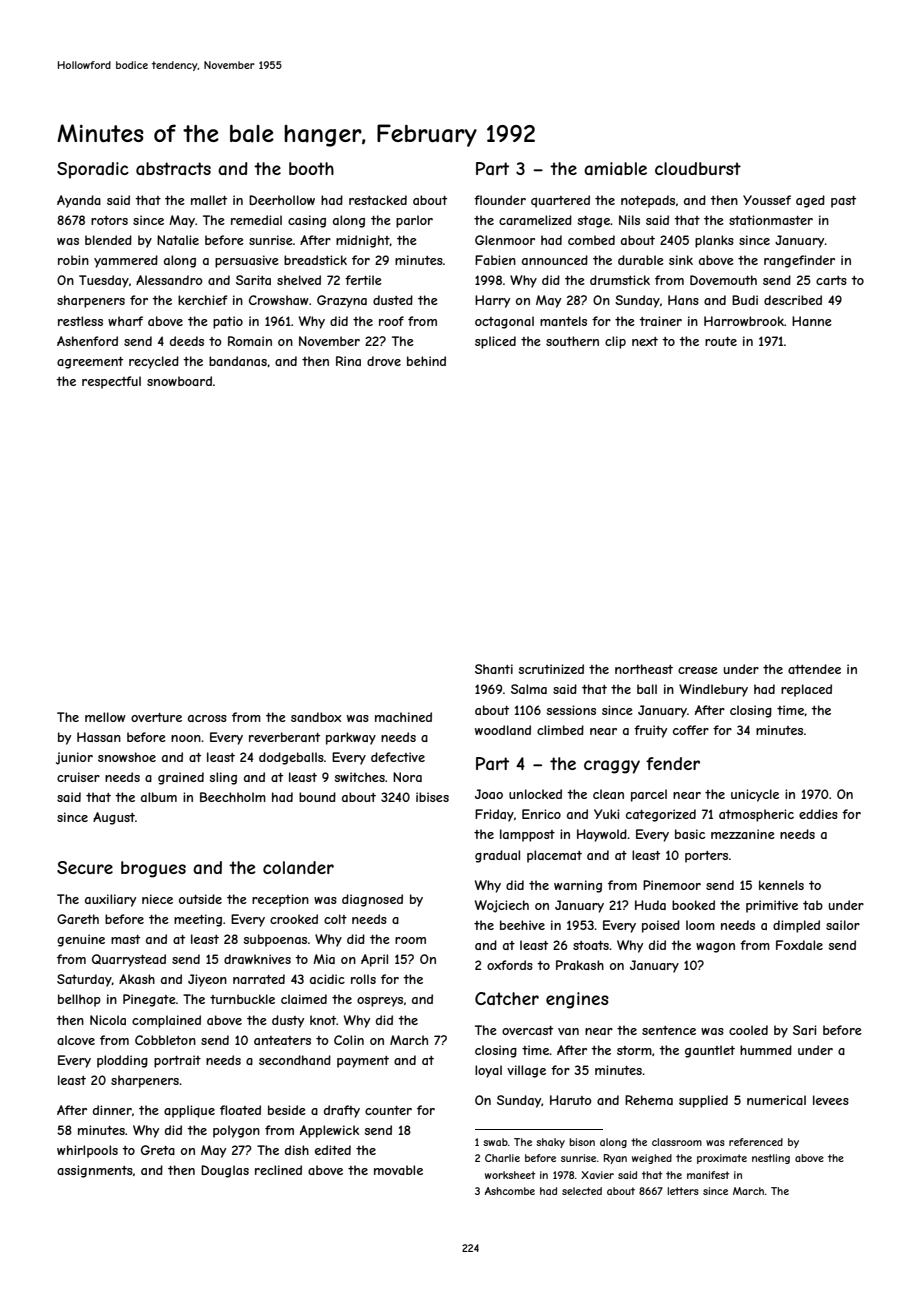 The height and width of the screenshot is (1308, 924). I want to click on cruiser, so click(78, 777).
